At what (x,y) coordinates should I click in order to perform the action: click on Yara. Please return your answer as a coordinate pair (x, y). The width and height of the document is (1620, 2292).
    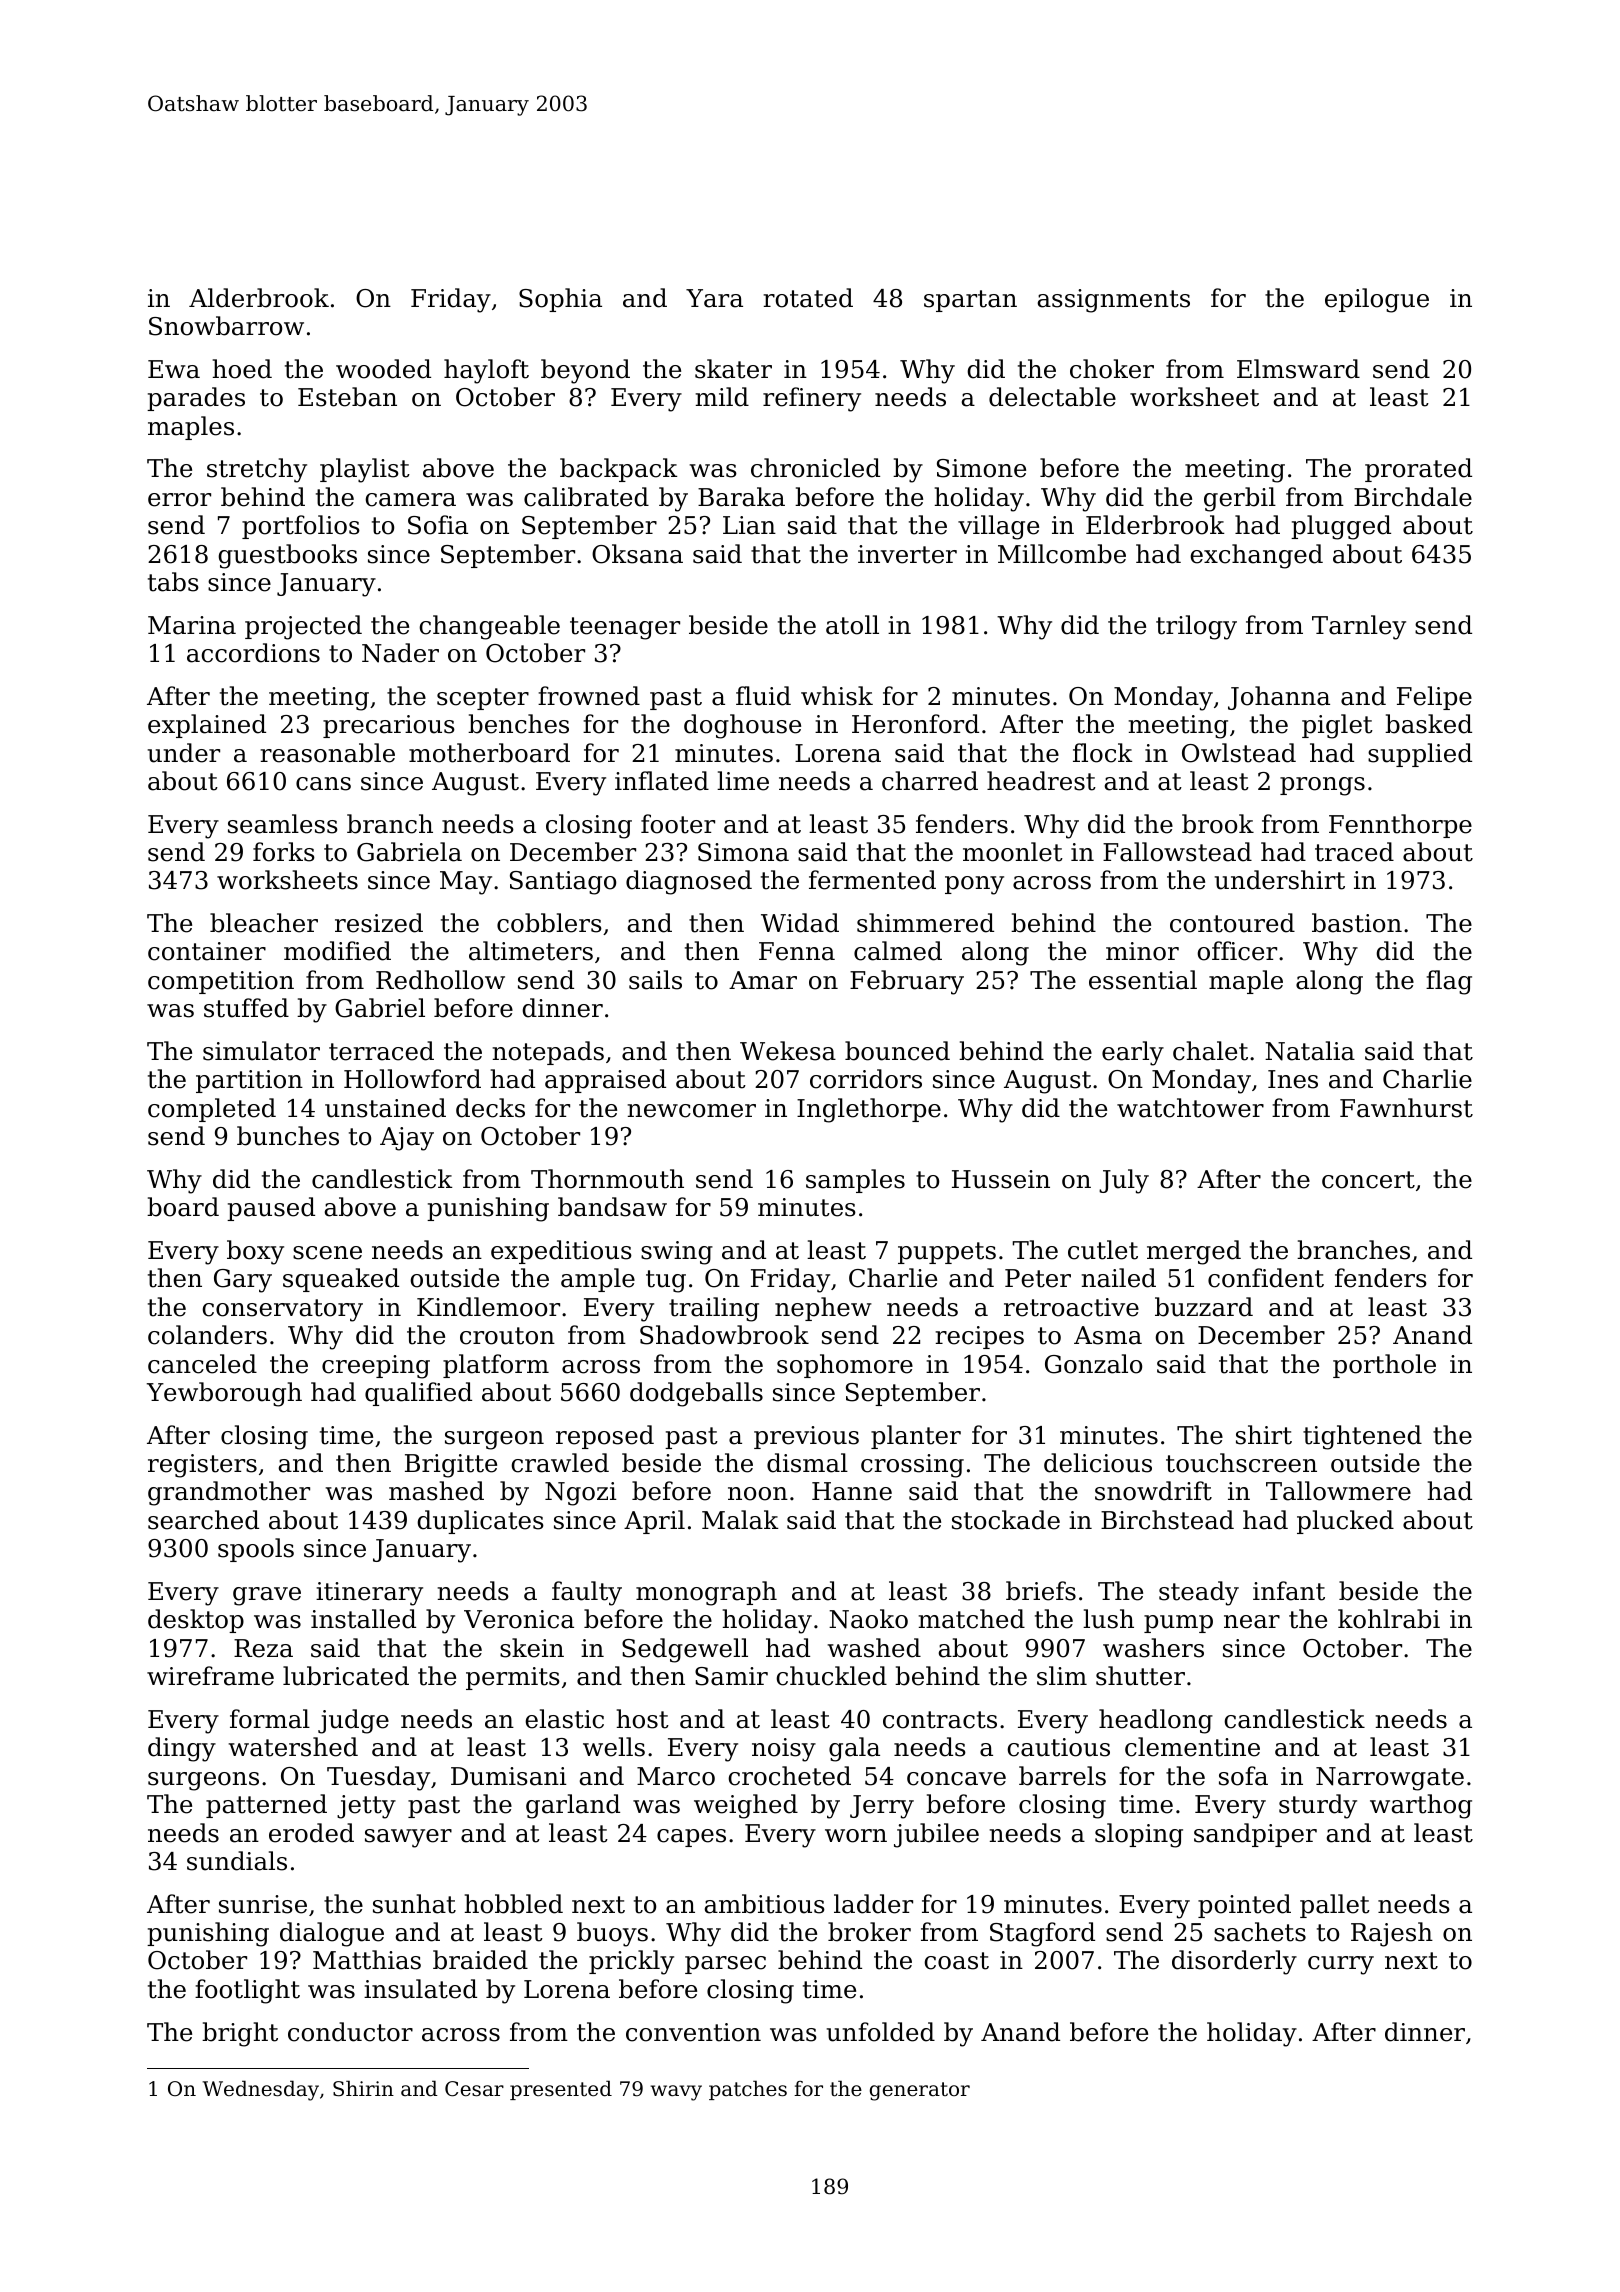
    Looking at the image, I should click on (714, 298).
